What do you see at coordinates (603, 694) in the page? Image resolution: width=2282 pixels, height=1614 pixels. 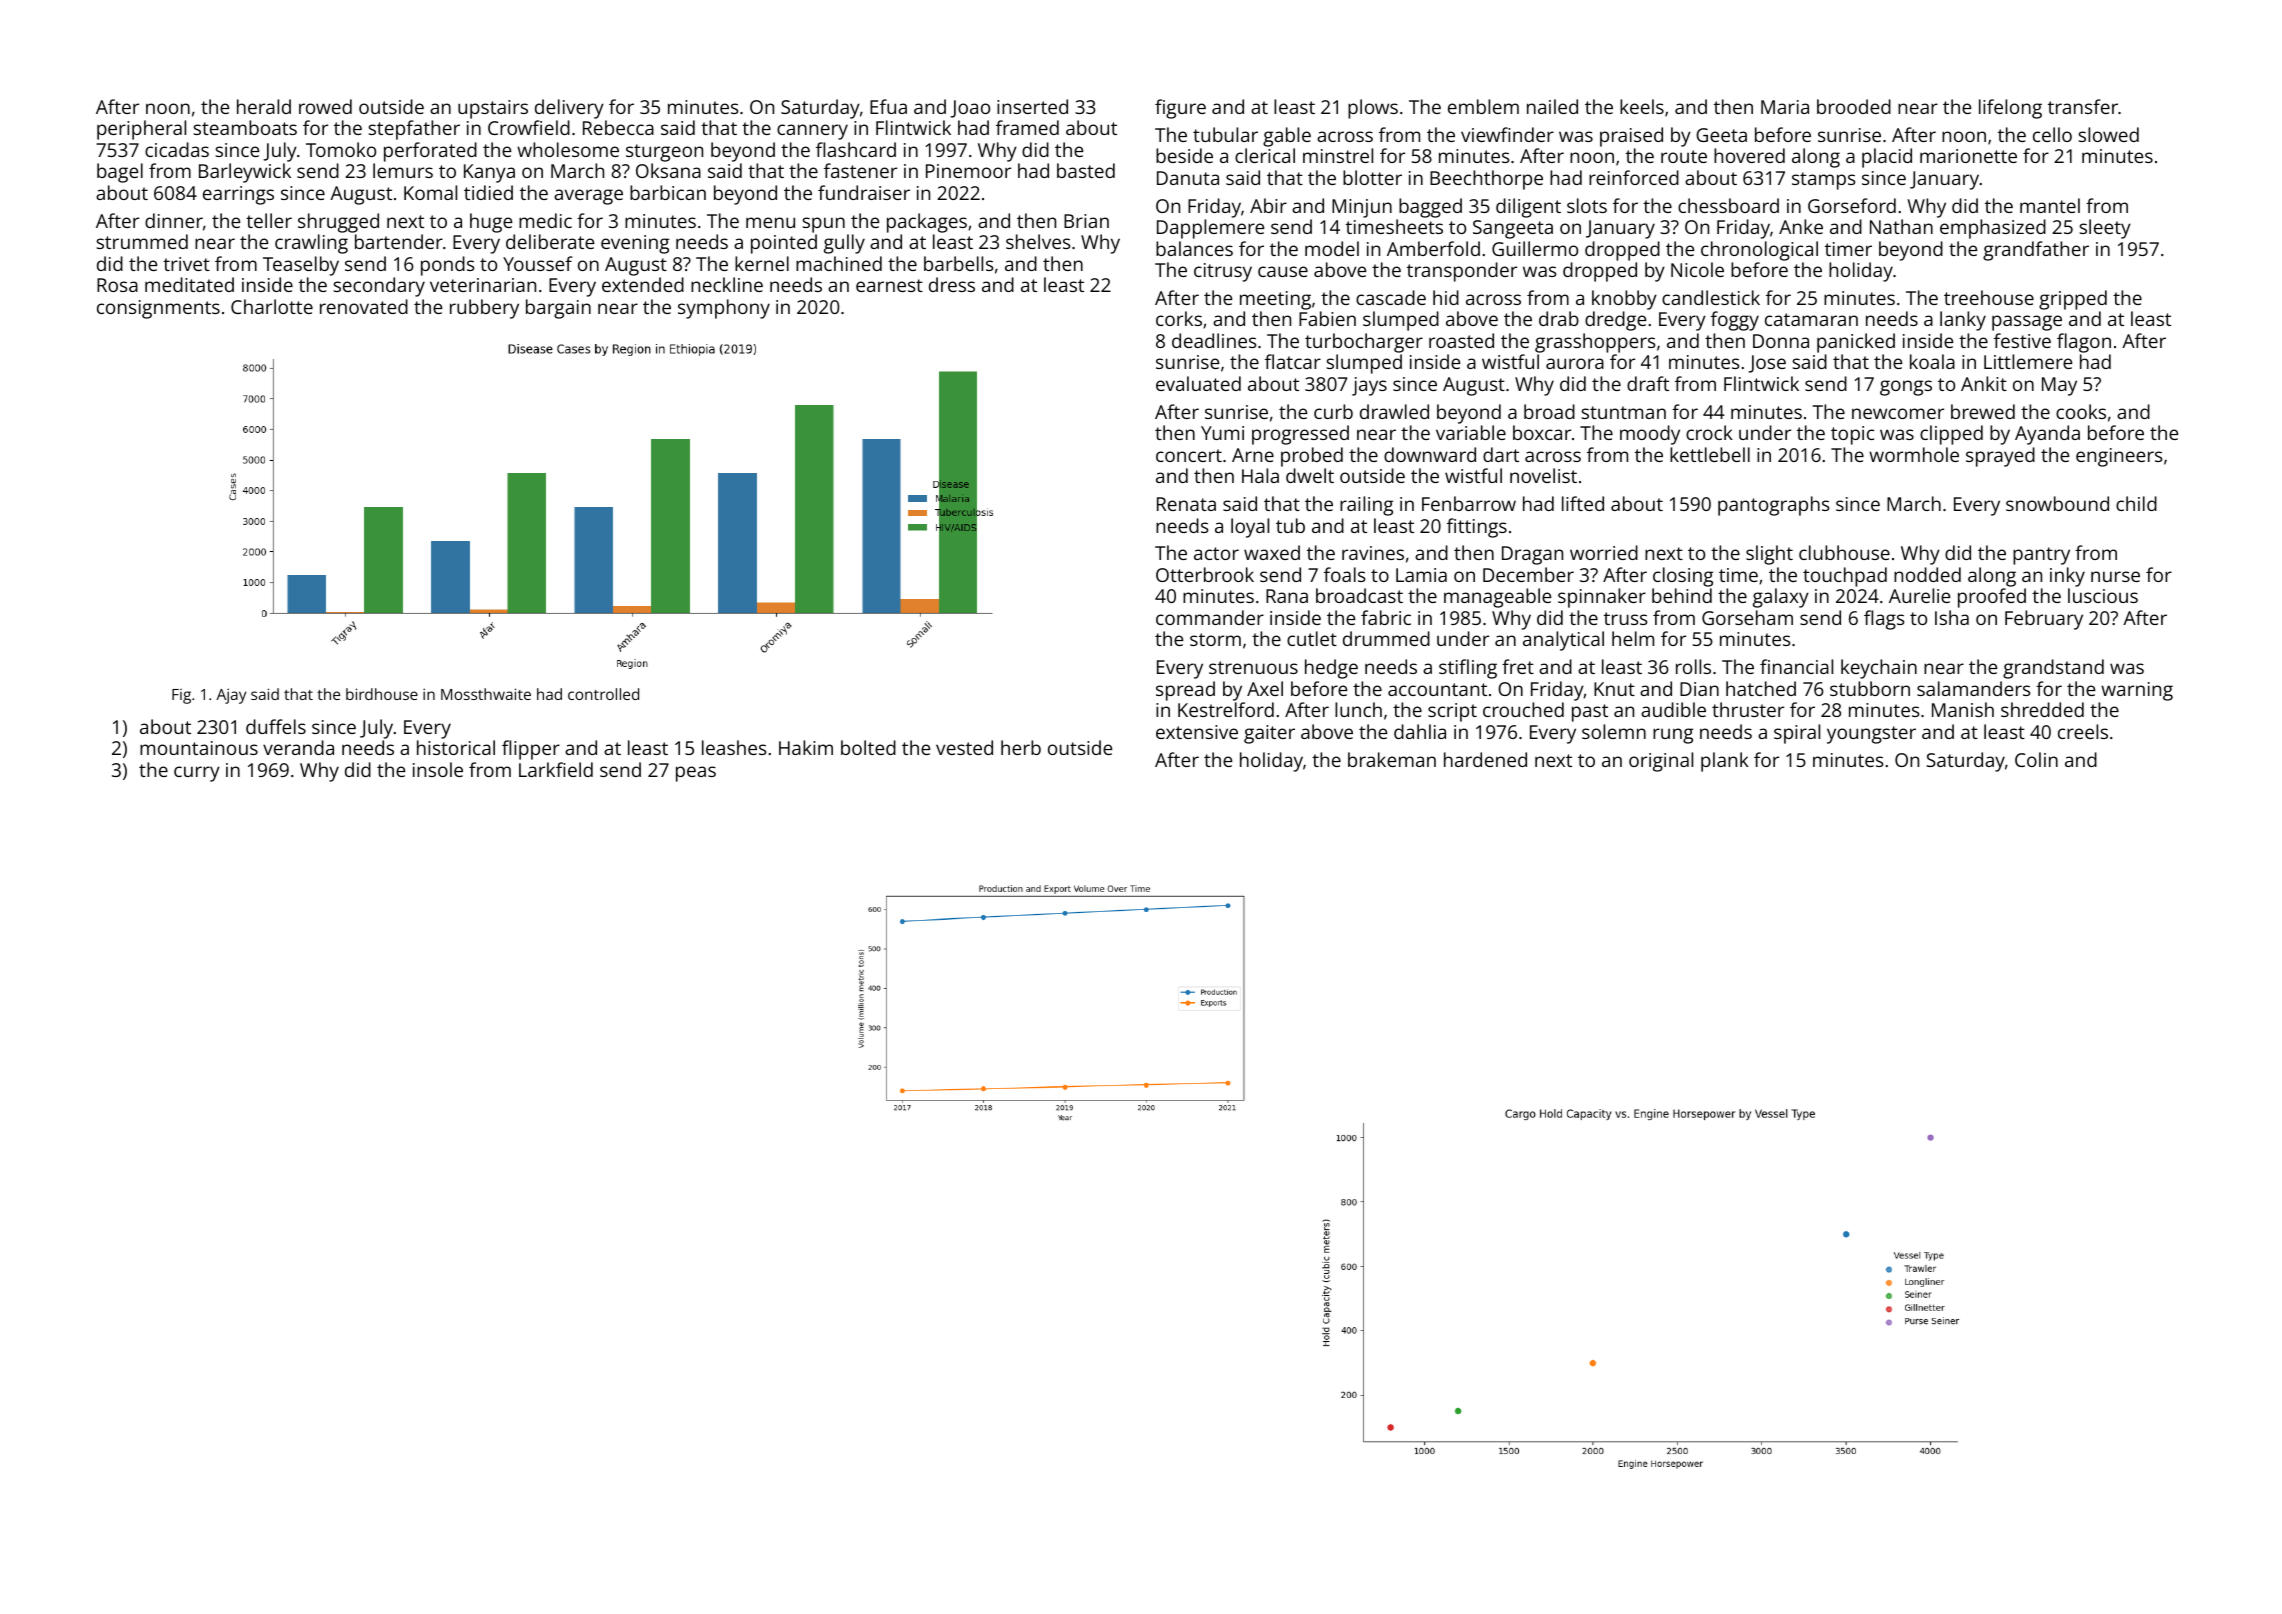 I see `controlled` at bounding box center [603, 694].
